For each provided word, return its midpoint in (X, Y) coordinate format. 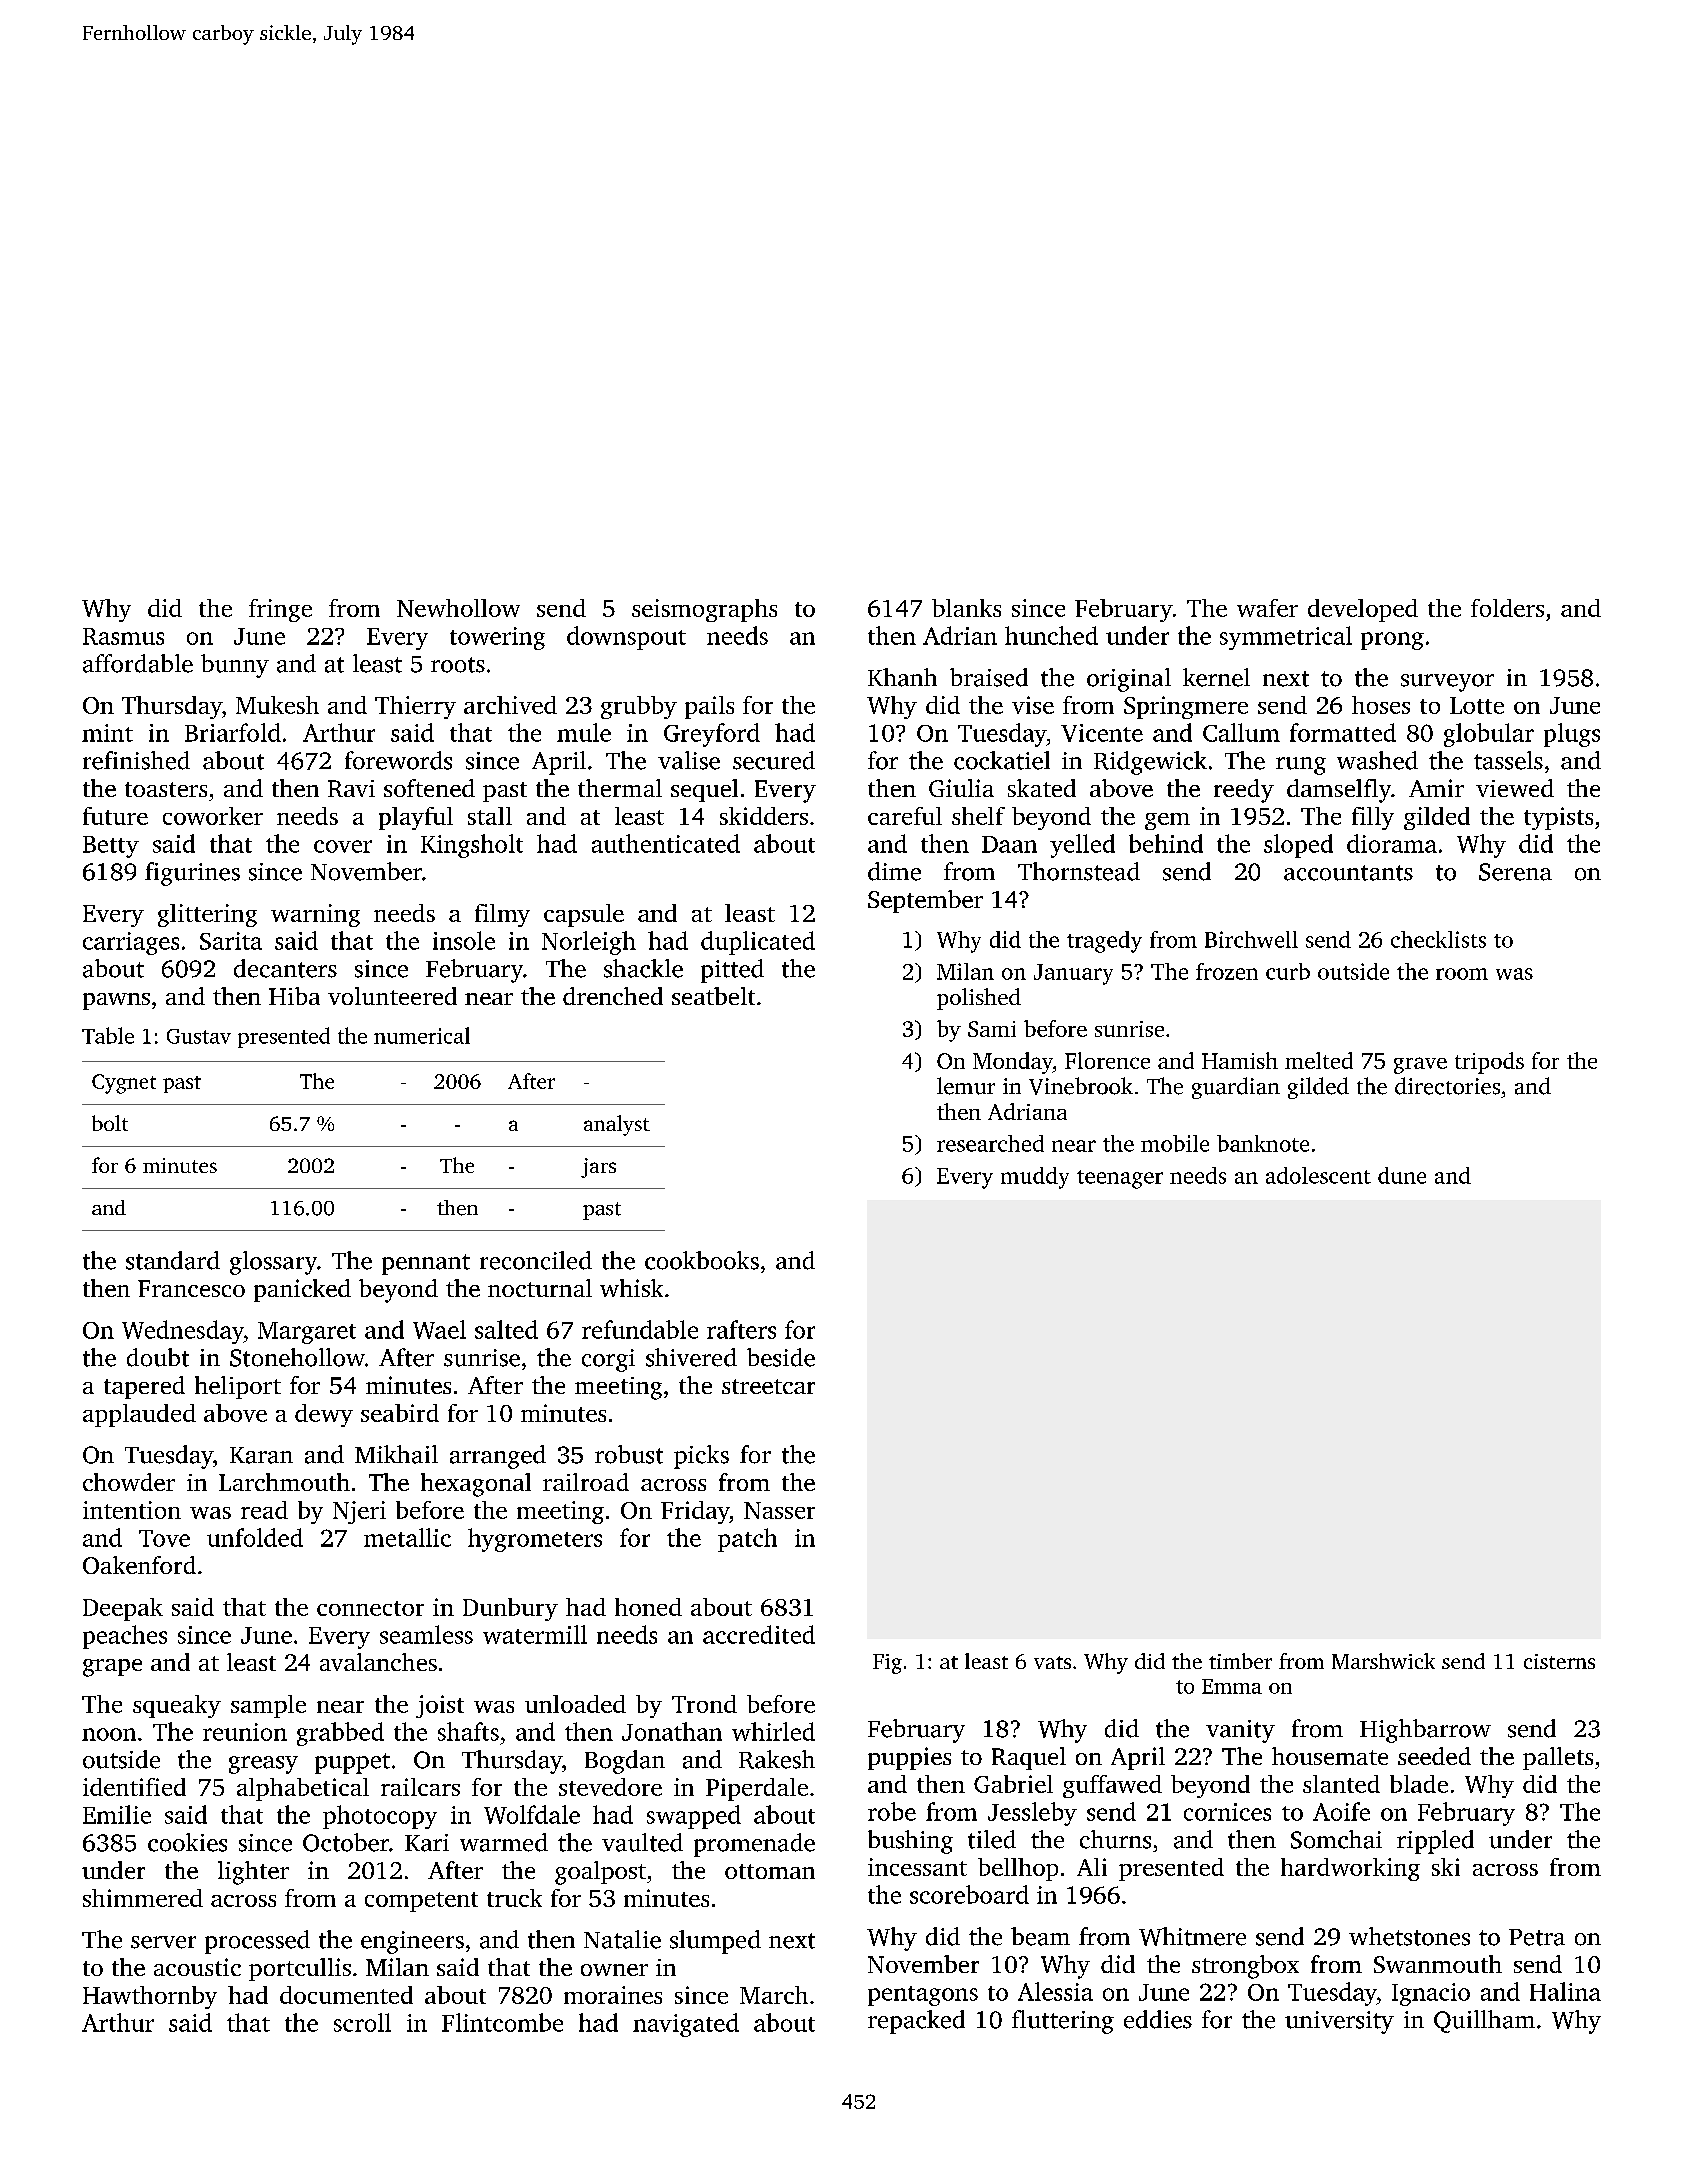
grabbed (340, 1734)
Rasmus (123, 636)
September (925, 901)
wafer (1267, 608)
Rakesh (777, 1759)
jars (598, 1168)
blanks (966, 608)
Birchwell (1251, 939)
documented (346, 1995)
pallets (1558, 1758)
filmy (502, 915)
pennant (426, 1264)
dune (1402, 1175)
